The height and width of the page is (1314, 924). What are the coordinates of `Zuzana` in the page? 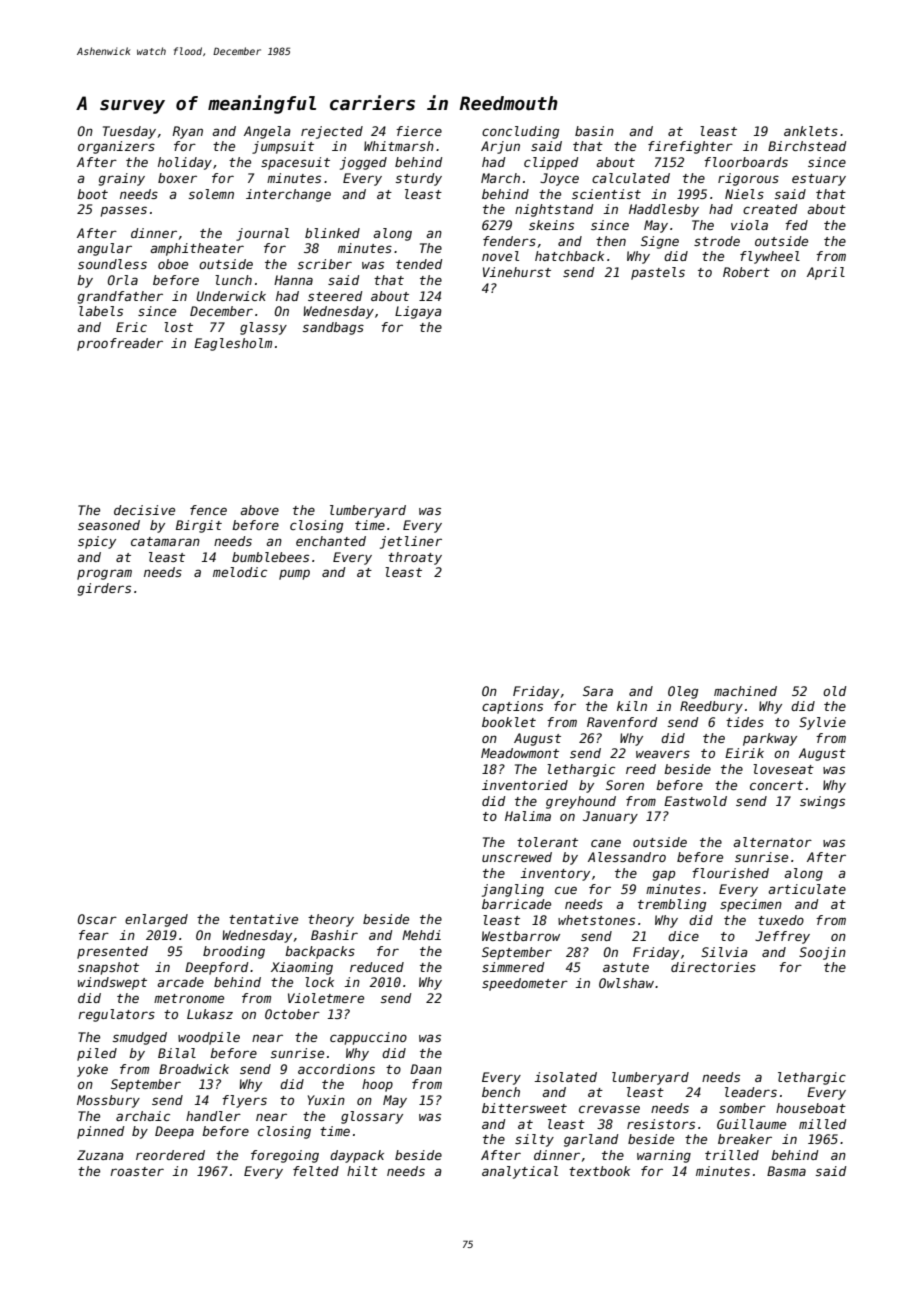 It's located at (100, 1155).
